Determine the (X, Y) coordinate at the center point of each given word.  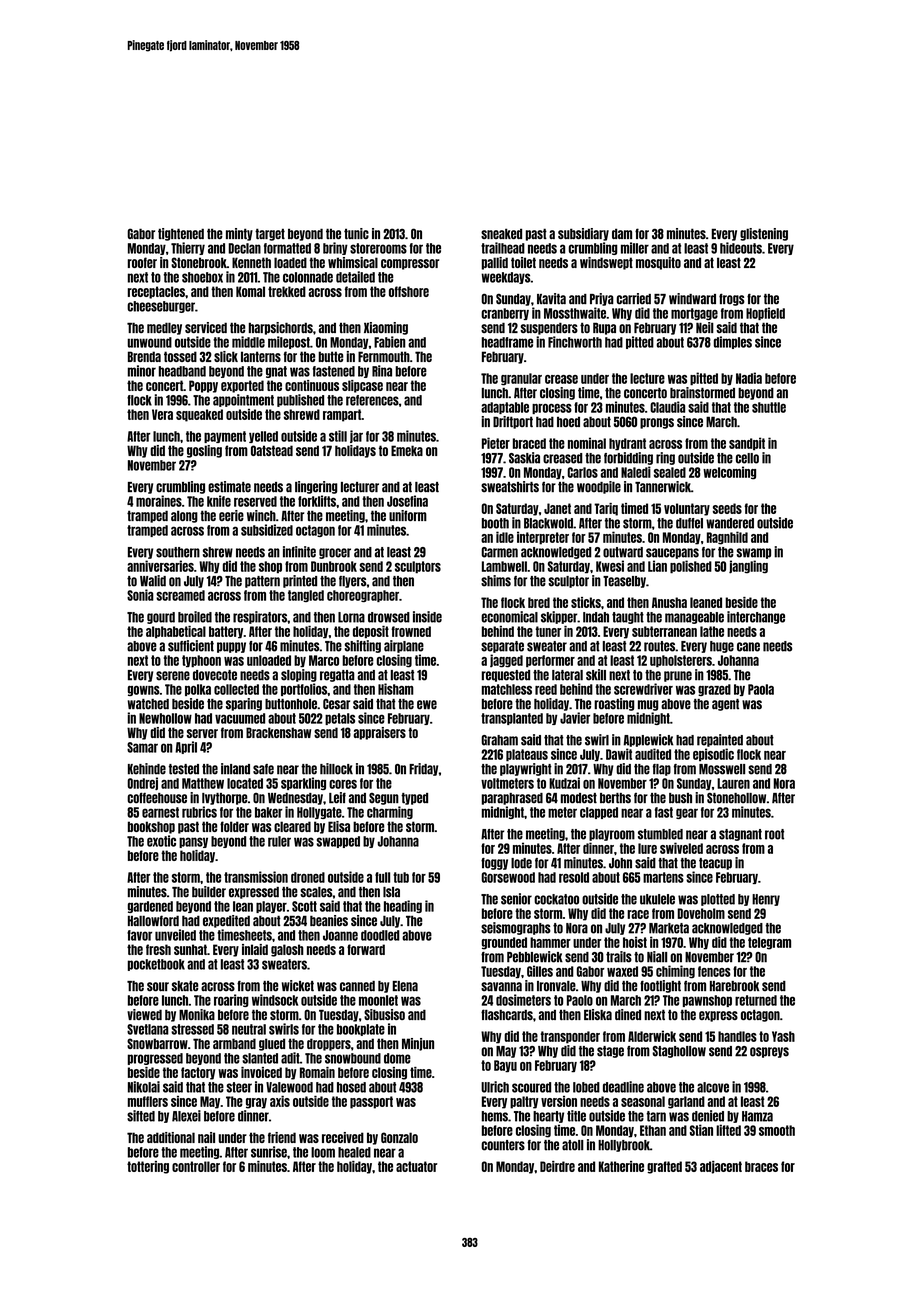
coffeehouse (157, 798)
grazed (714, 690)
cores (343, 784)
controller (196, 1166)
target (270, 234)
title (576, 1116)
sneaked (501, 233)
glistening (764, 234)
